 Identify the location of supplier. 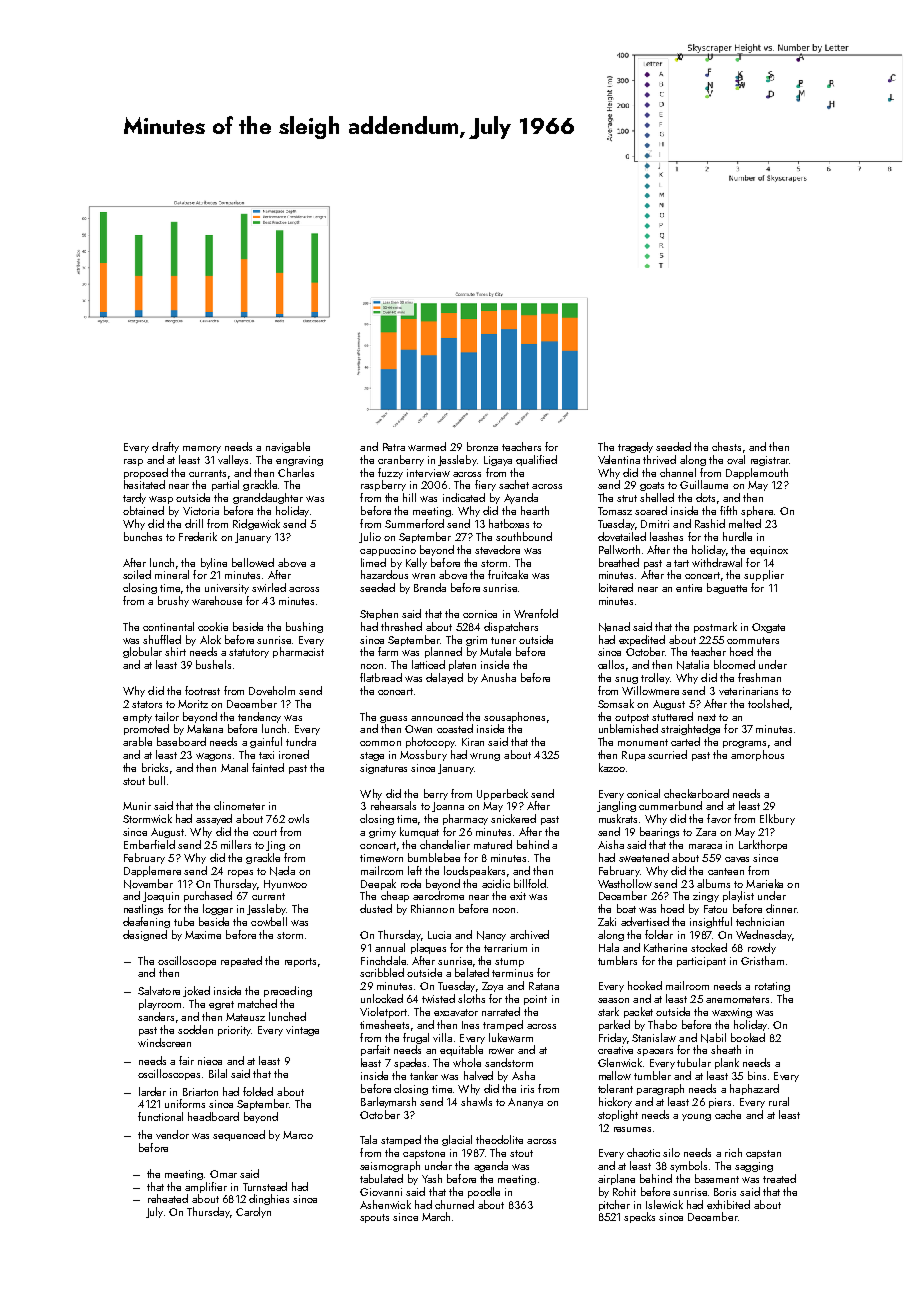
(764, 575).
